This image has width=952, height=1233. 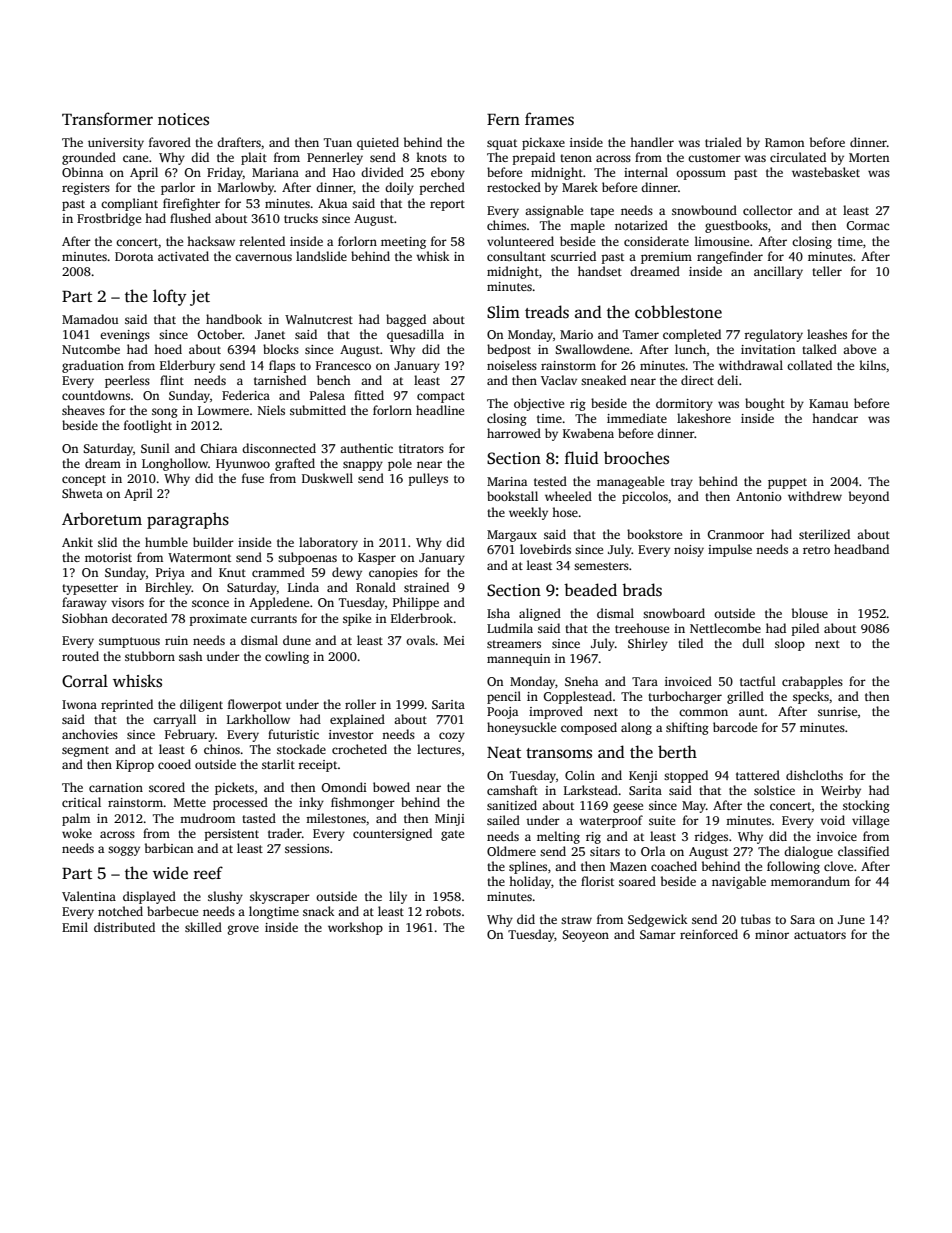 I want to click on Emil, so click(x=75, y=927).
